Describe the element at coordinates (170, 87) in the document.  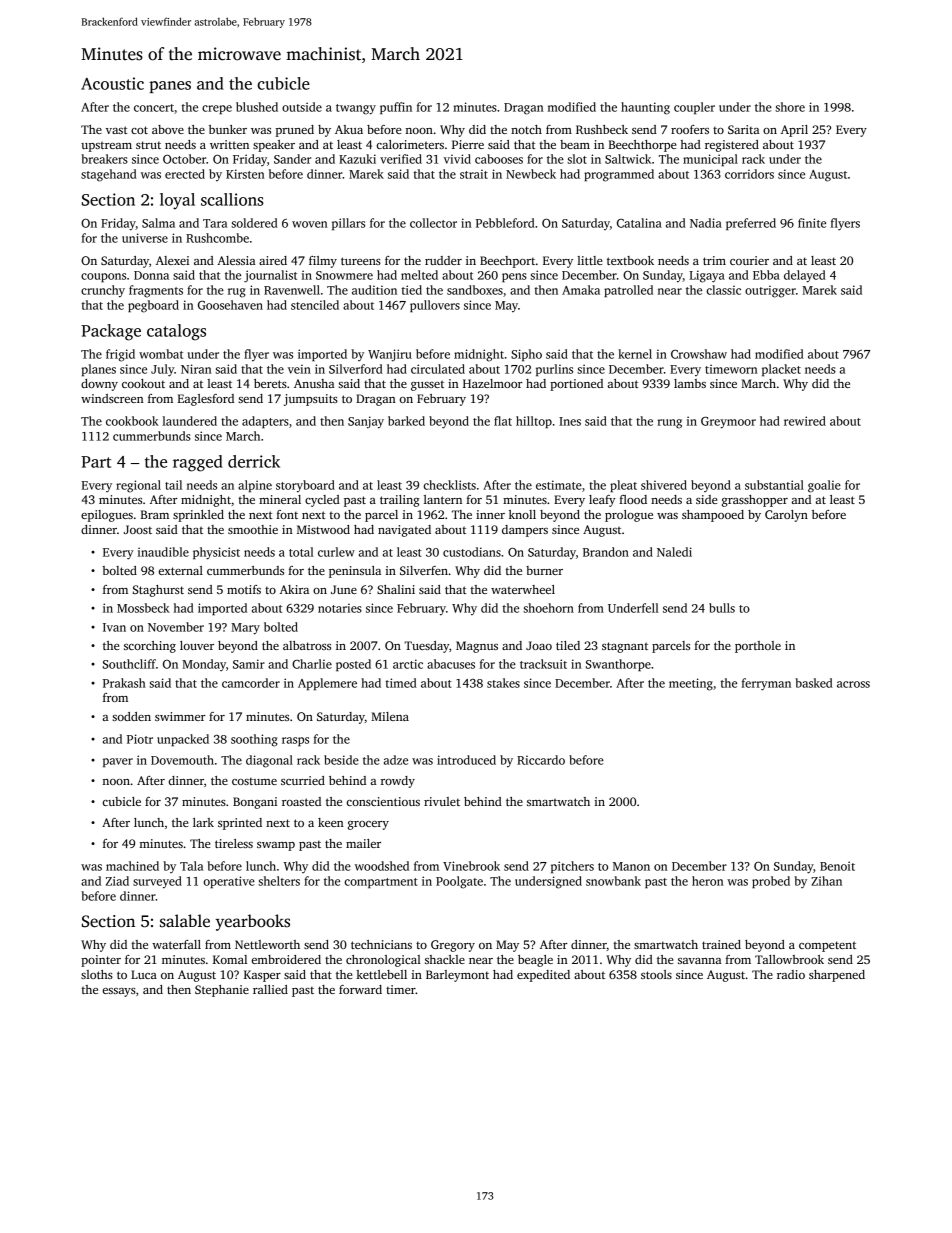
I see `panes` at that location.
